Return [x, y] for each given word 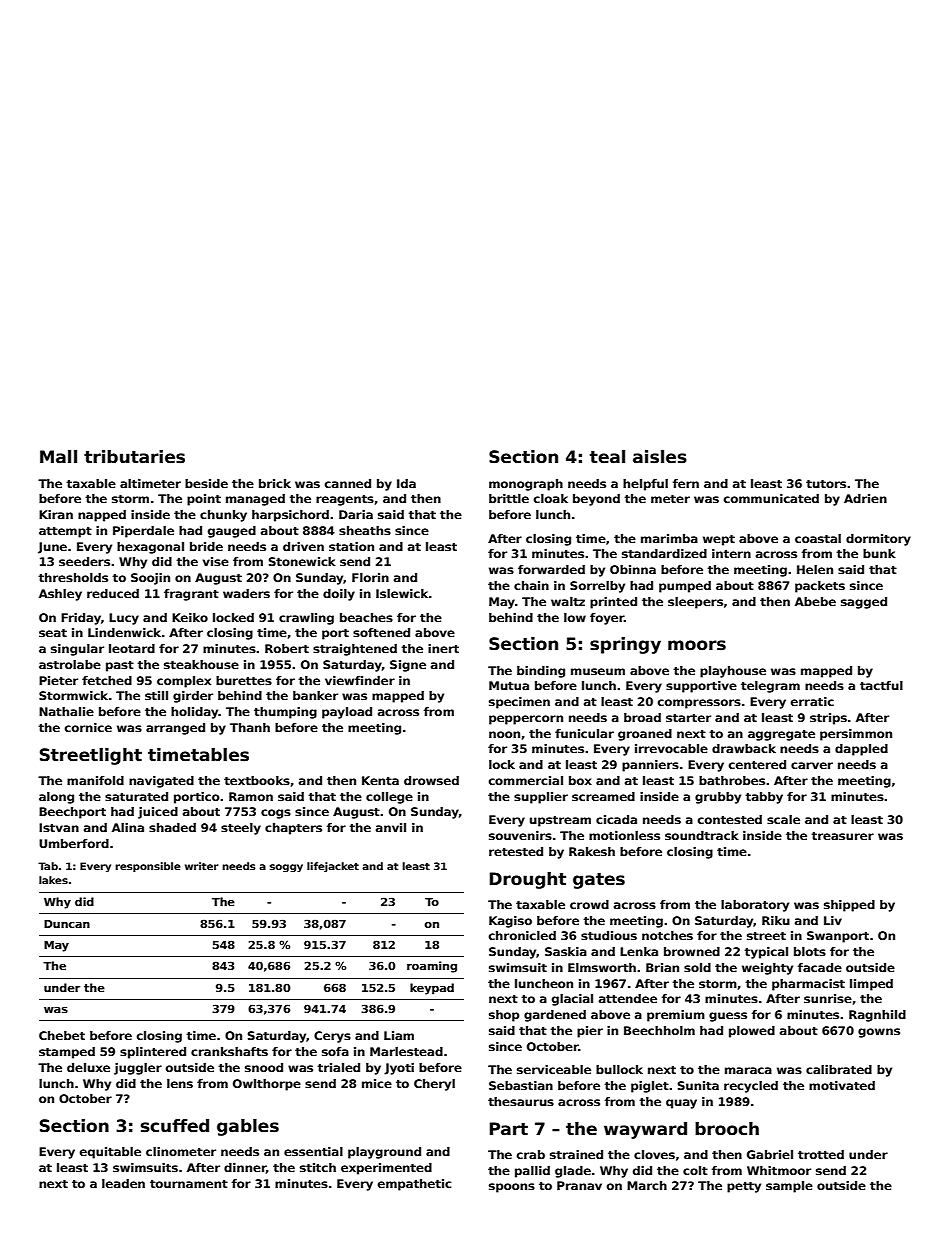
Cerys [332, 1037]
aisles [660, 457]
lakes [53, 880]
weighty [767, 969]
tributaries [134, 457]
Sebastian [521, 1085]
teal [607, 457]
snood [264, 1067]
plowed [752, 1032]
